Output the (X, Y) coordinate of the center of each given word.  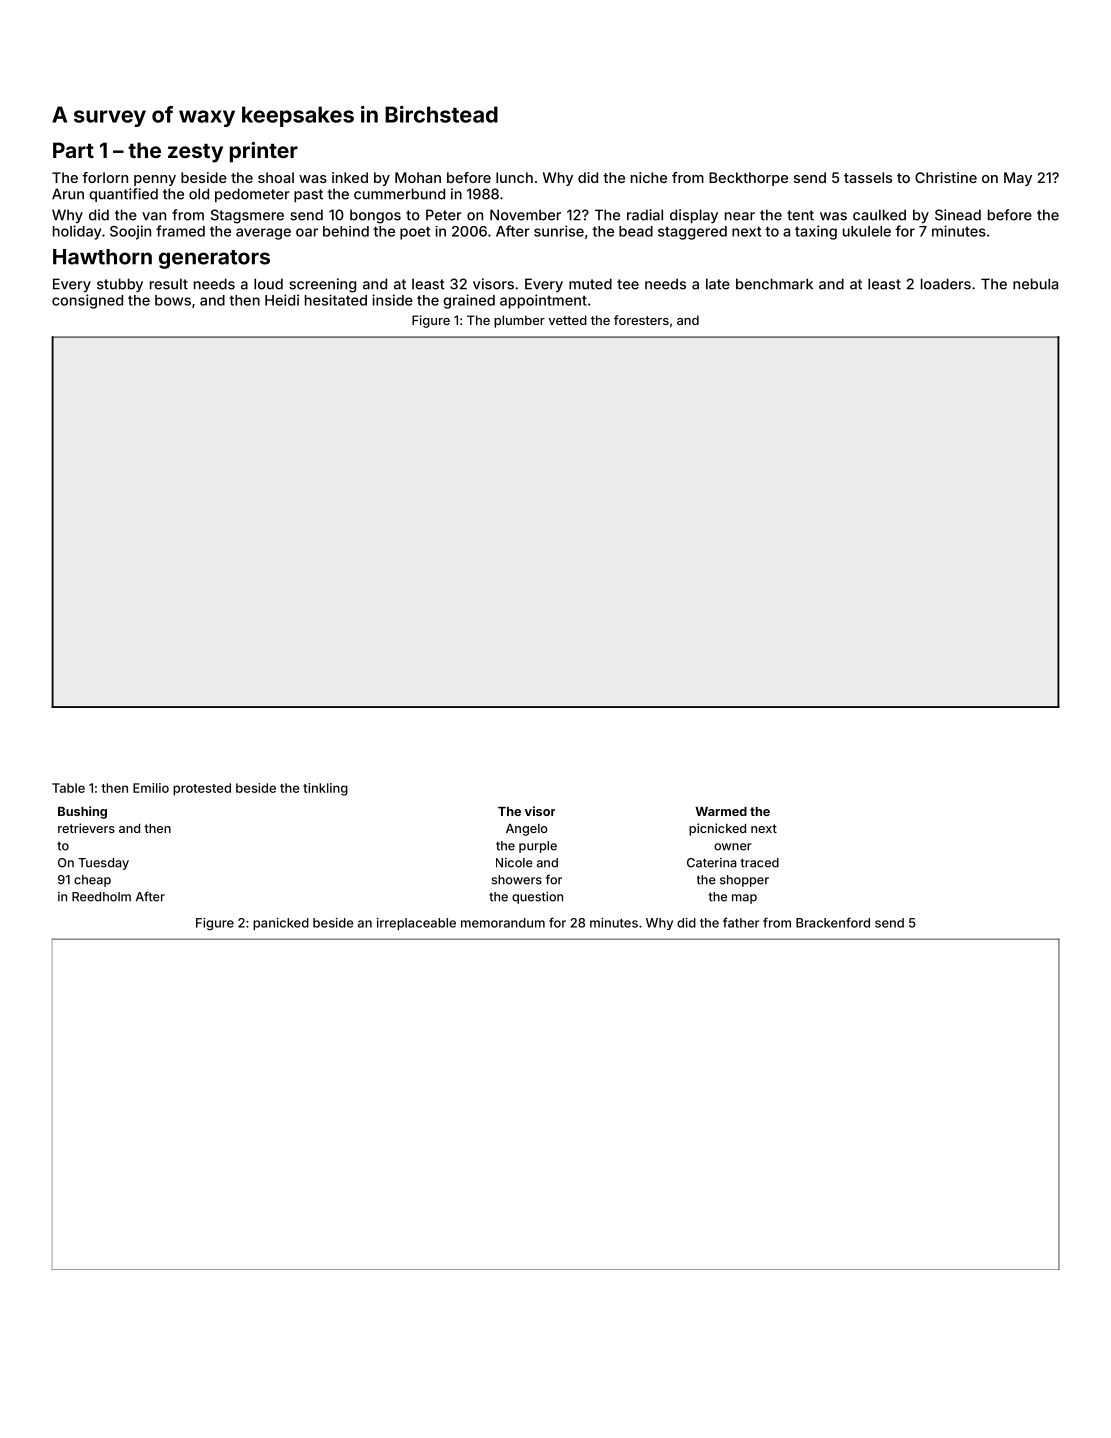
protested (202, 789)
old (199, 194)
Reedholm (101, 897)
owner (733, 847)
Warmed (721, 811)
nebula (1035, 284)
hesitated (336, 300)
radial (645, 215)
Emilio (151, 788)
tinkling (325, 789)
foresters (641, 320)
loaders (946, 284)
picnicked (717, 829)
